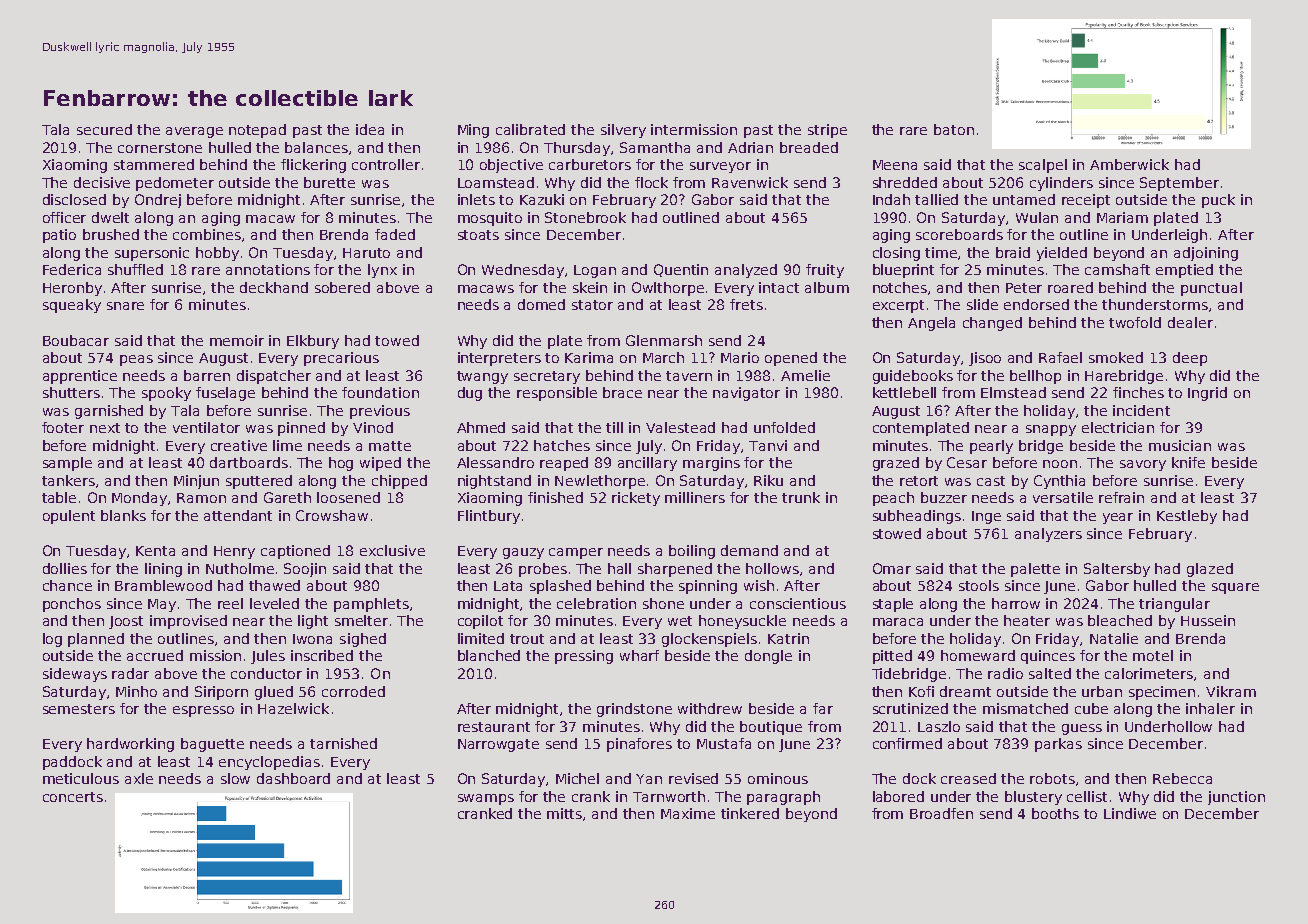 This image has height=924, width=1308. What do you see at coordinates (1207, 394) in the image?
I see `Ingrid` at bounding box center [1207, 394].
